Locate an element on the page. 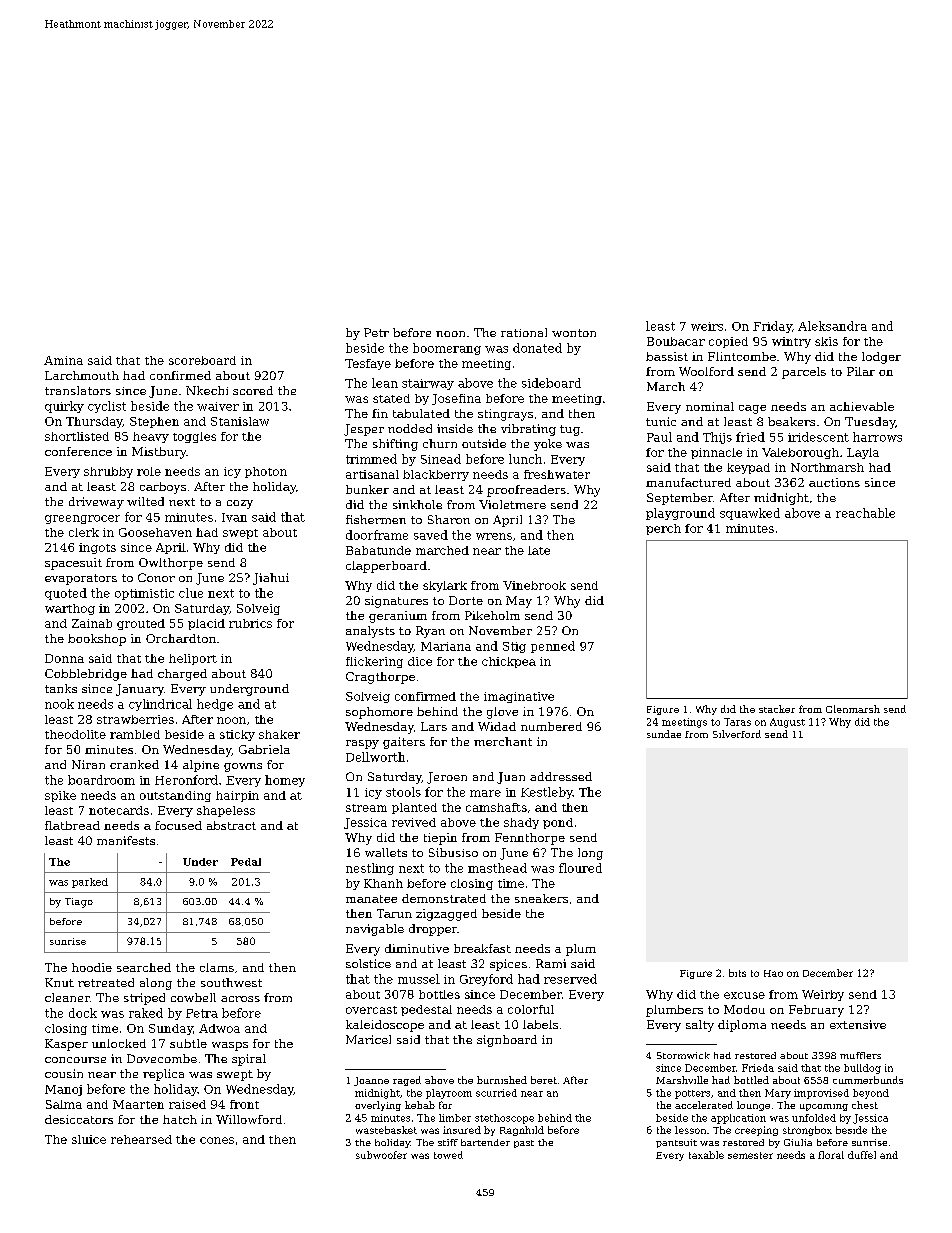 This image has height=1233, width=952. Babatunde is located at coordinates (378, 550).
